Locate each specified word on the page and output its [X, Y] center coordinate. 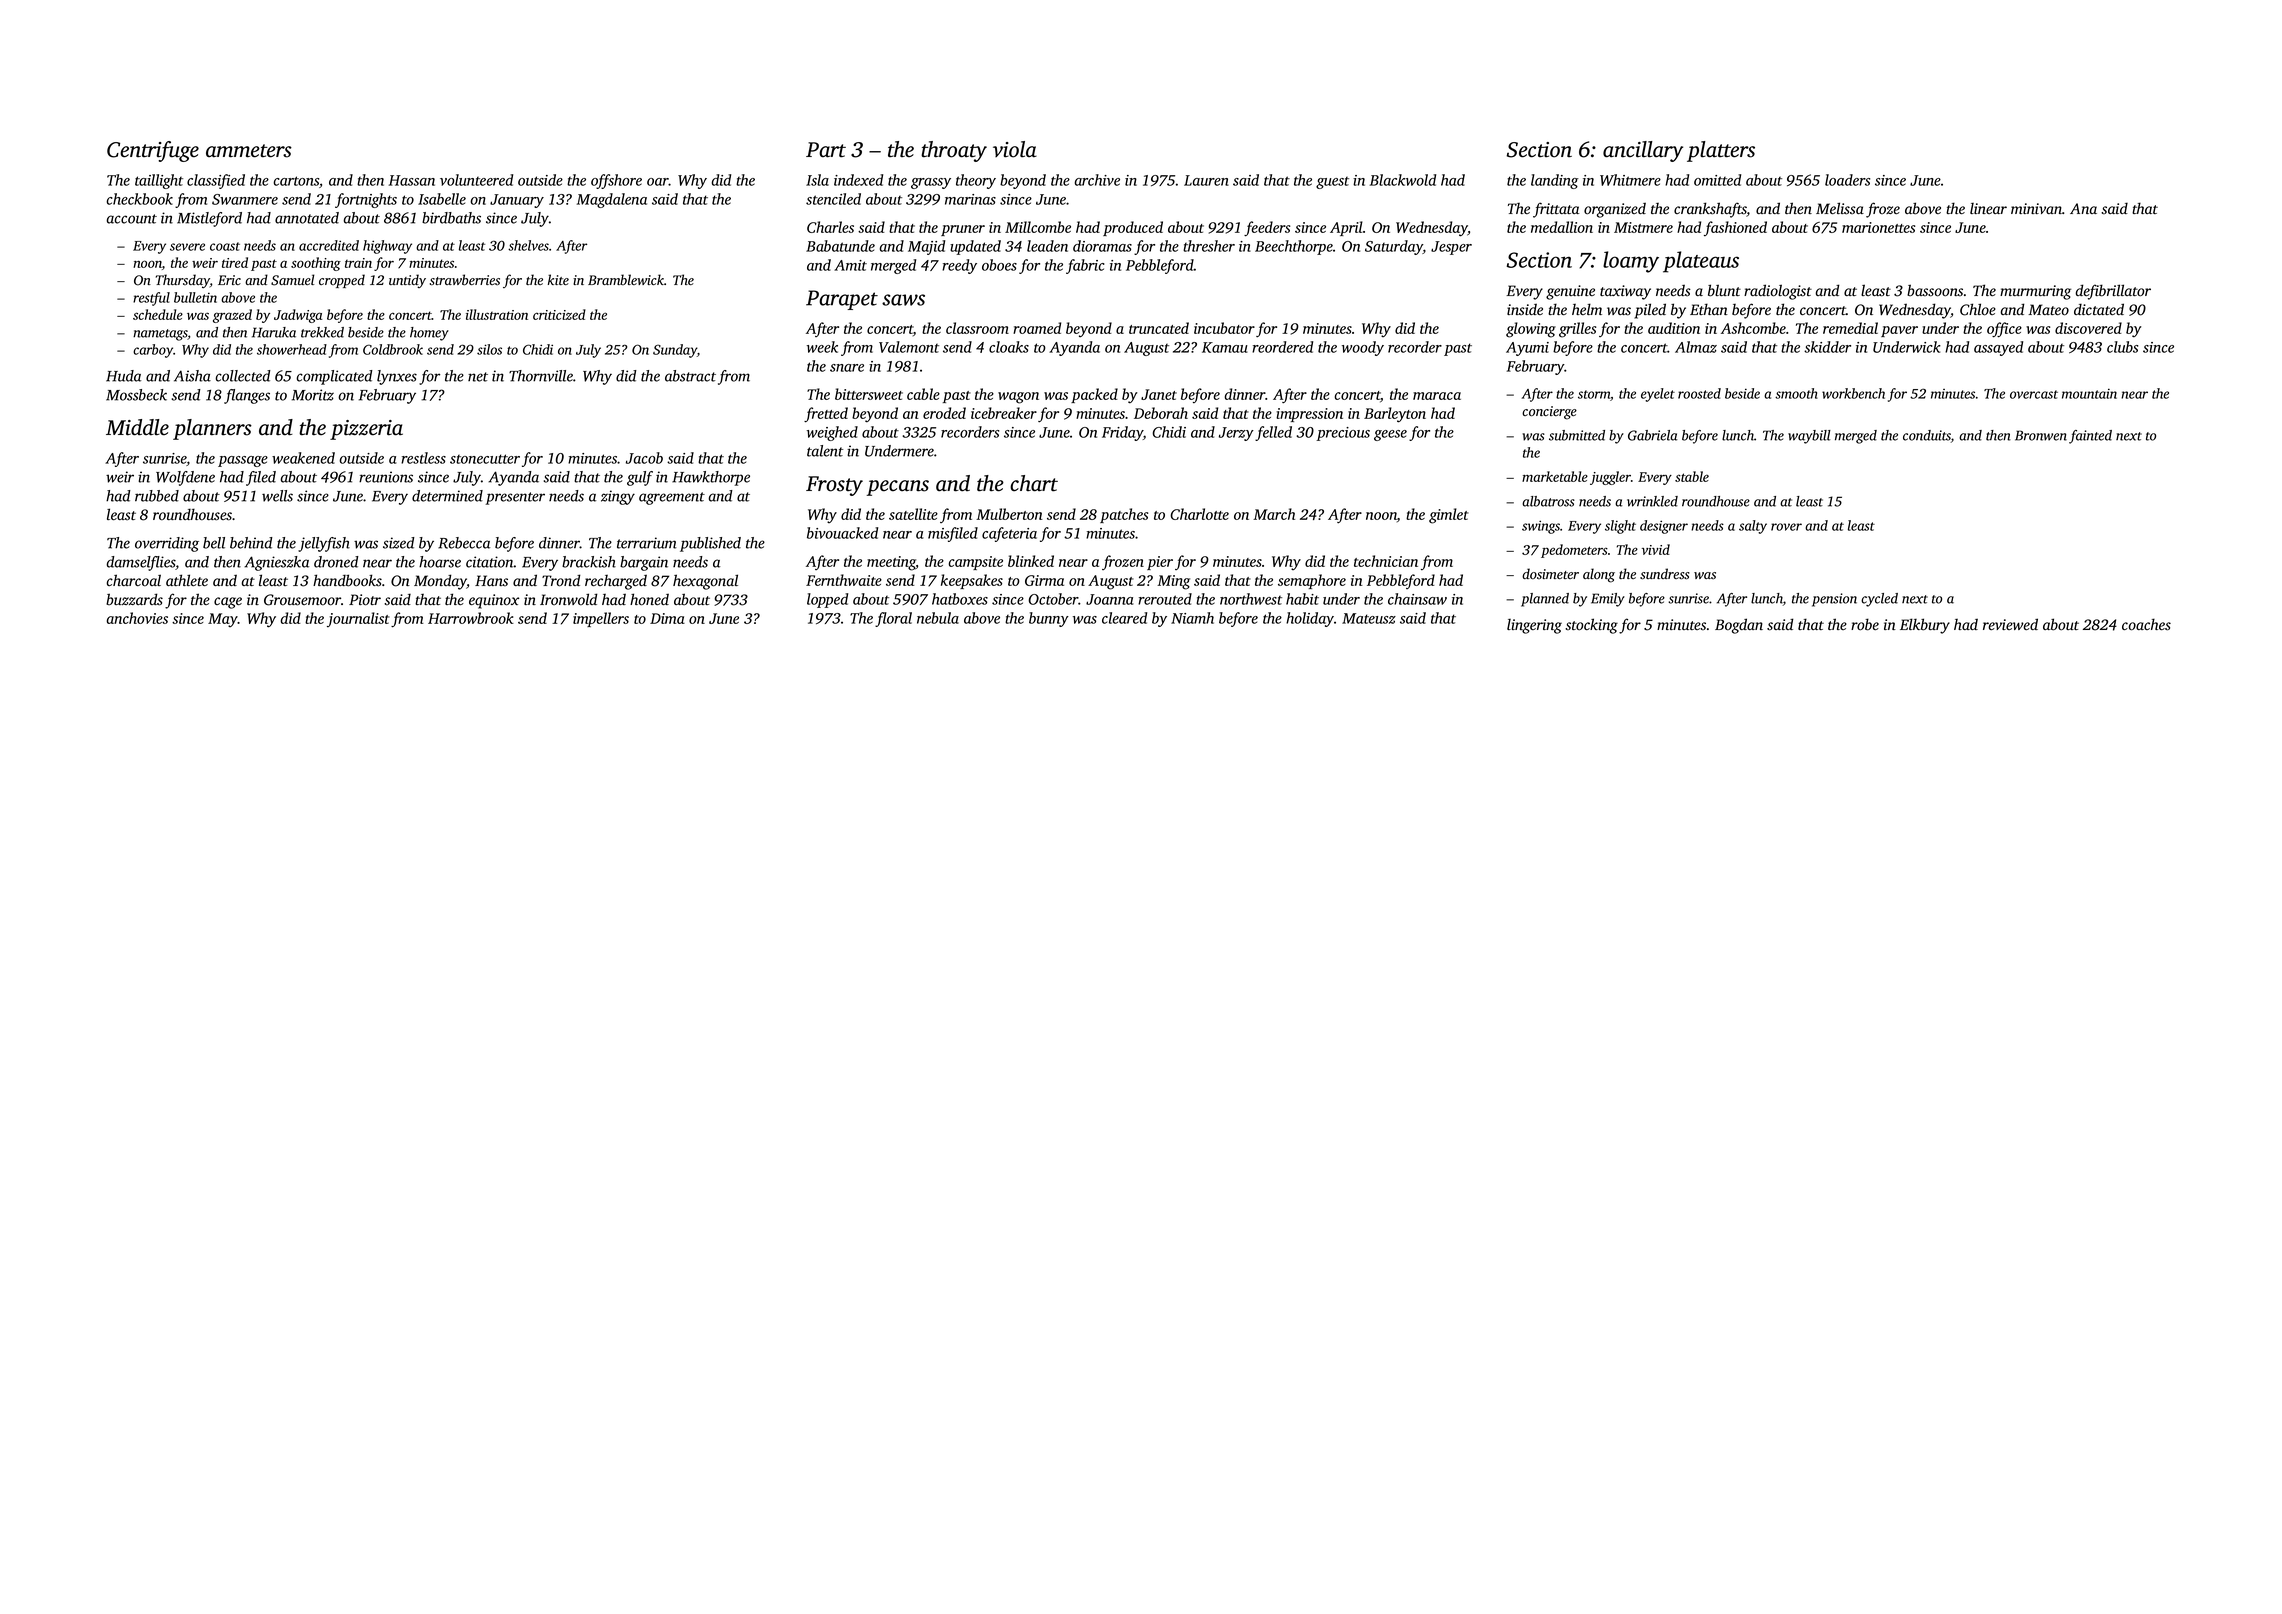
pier [1160, 563]
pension [1834, 600]
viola [1015, 149]
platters [1721, 151]
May [223, 620]
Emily [1608, 600]
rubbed [157, 496]
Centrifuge [153, 151]
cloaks [1009, 347]
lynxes [397, 377]
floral [893, 619]
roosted [1699, 393]
